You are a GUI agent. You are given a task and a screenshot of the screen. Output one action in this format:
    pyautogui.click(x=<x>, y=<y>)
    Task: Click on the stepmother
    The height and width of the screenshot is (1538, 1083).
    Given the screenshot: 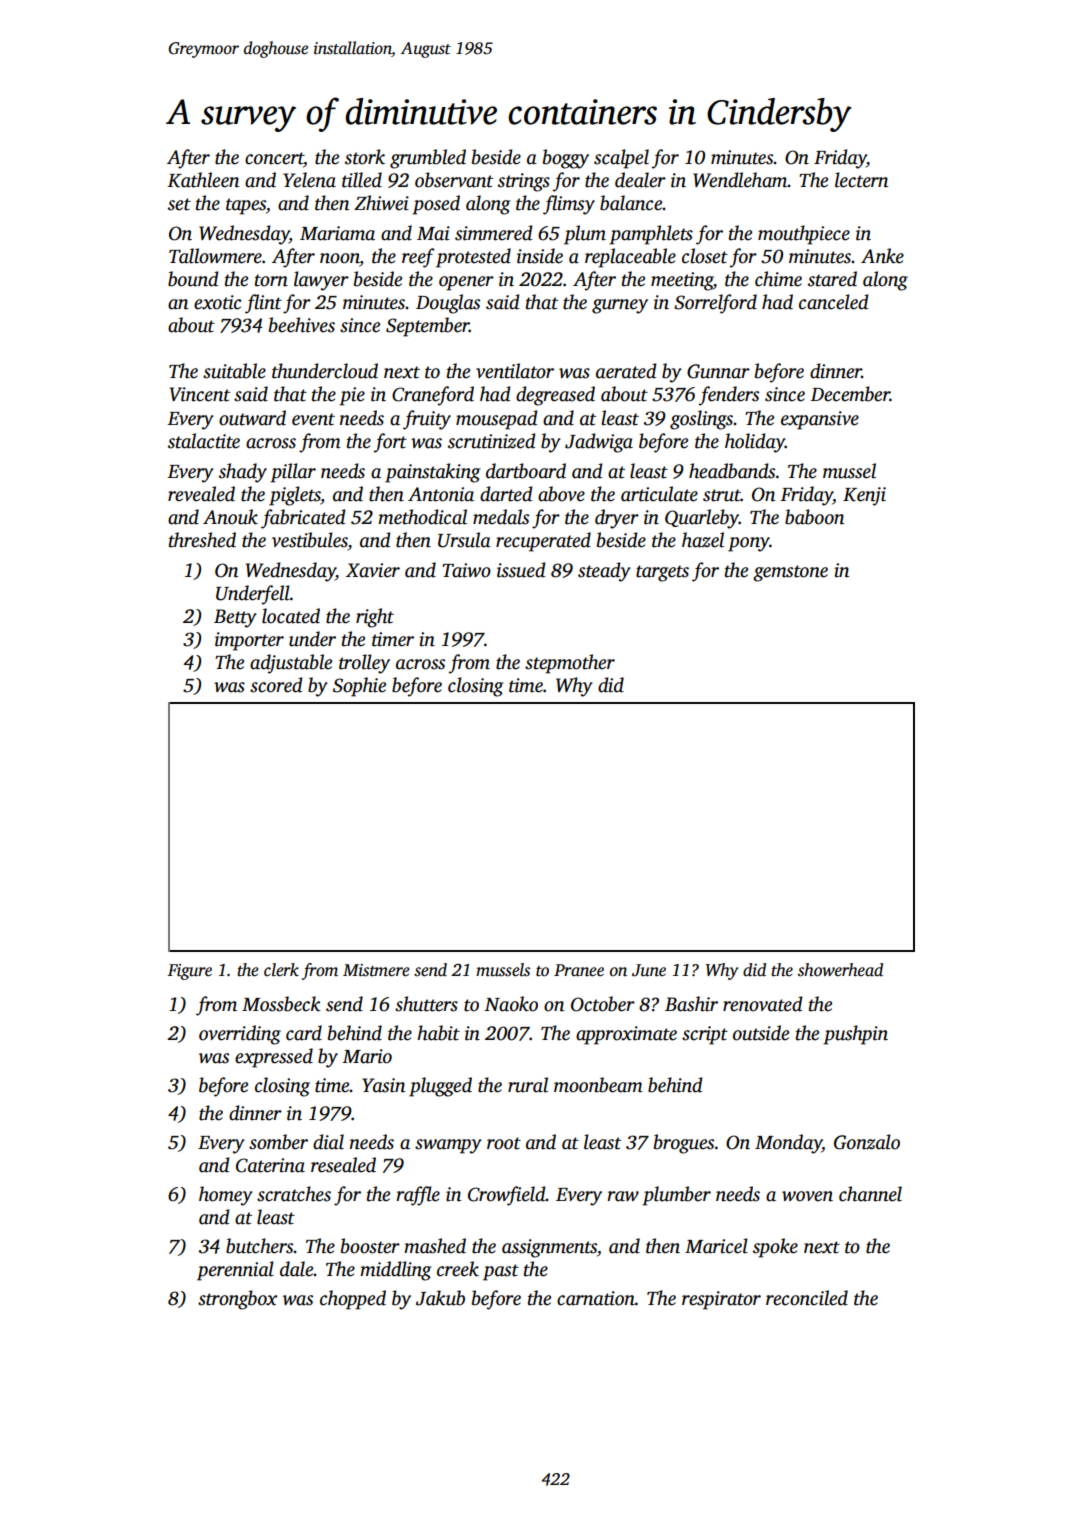 What is the action you would take?
    pyautogui.click(x=570, y=664)
